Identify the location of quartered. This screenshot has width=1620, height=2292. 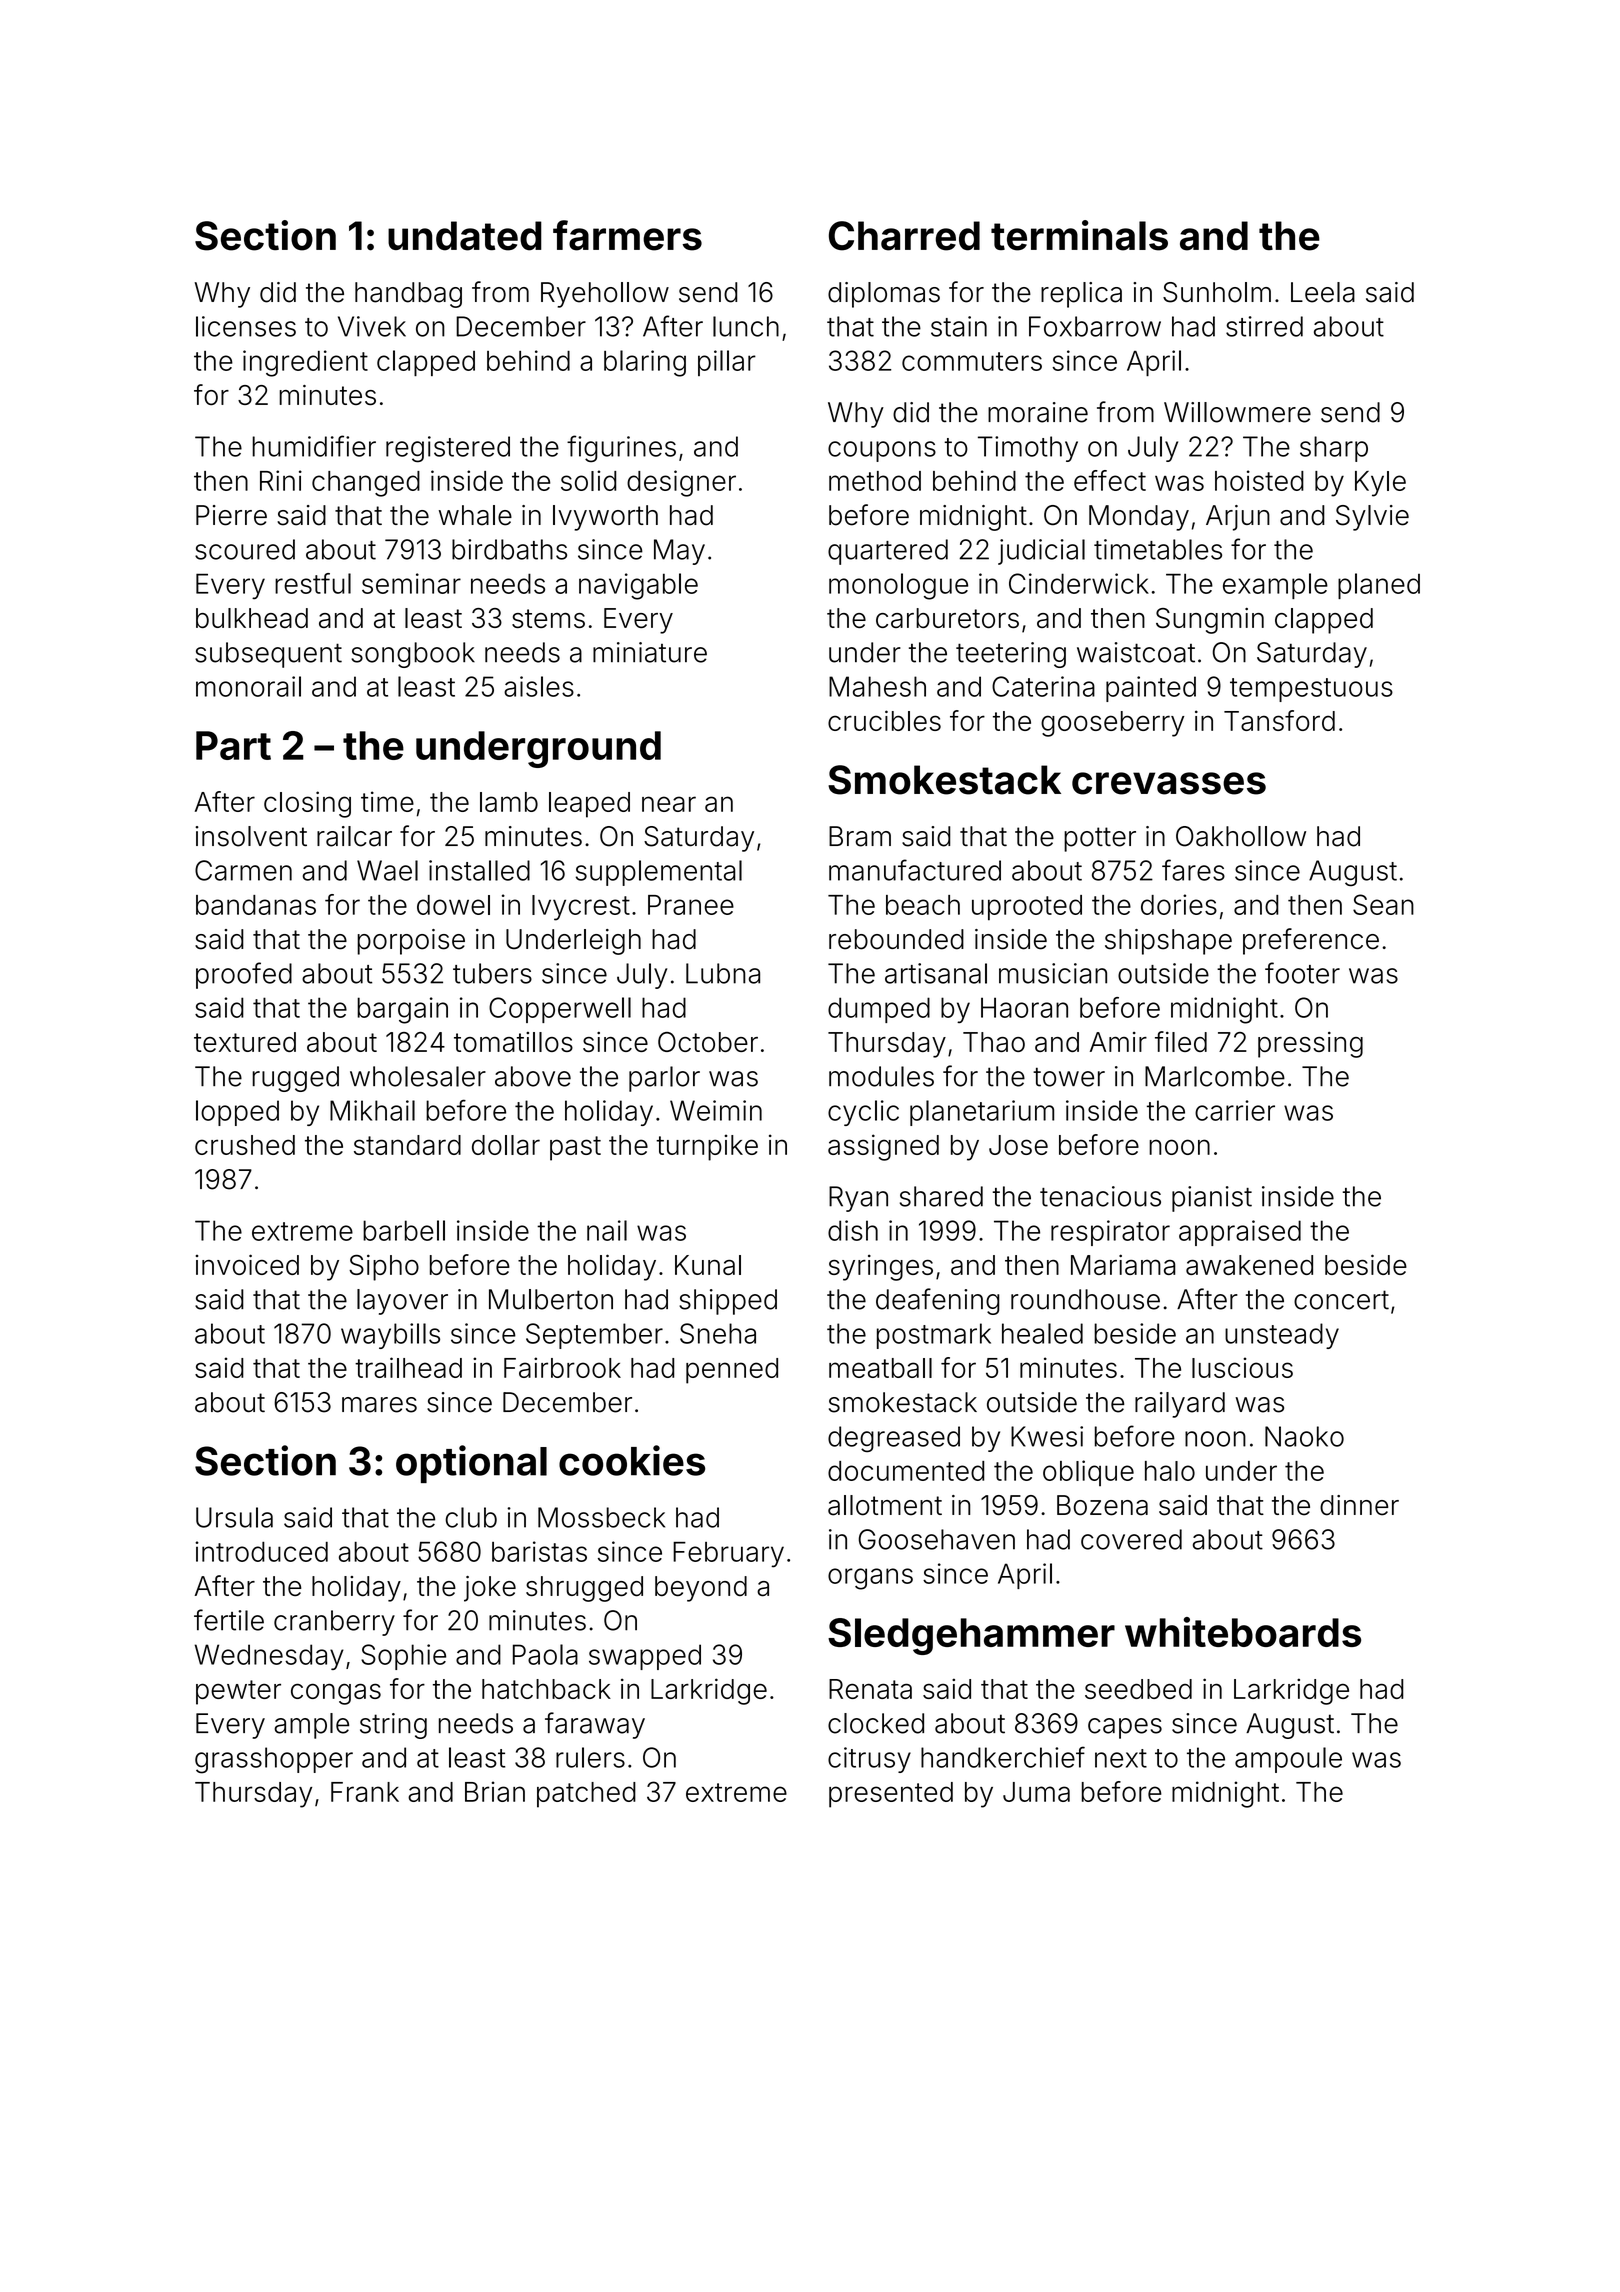
(888, 552).
